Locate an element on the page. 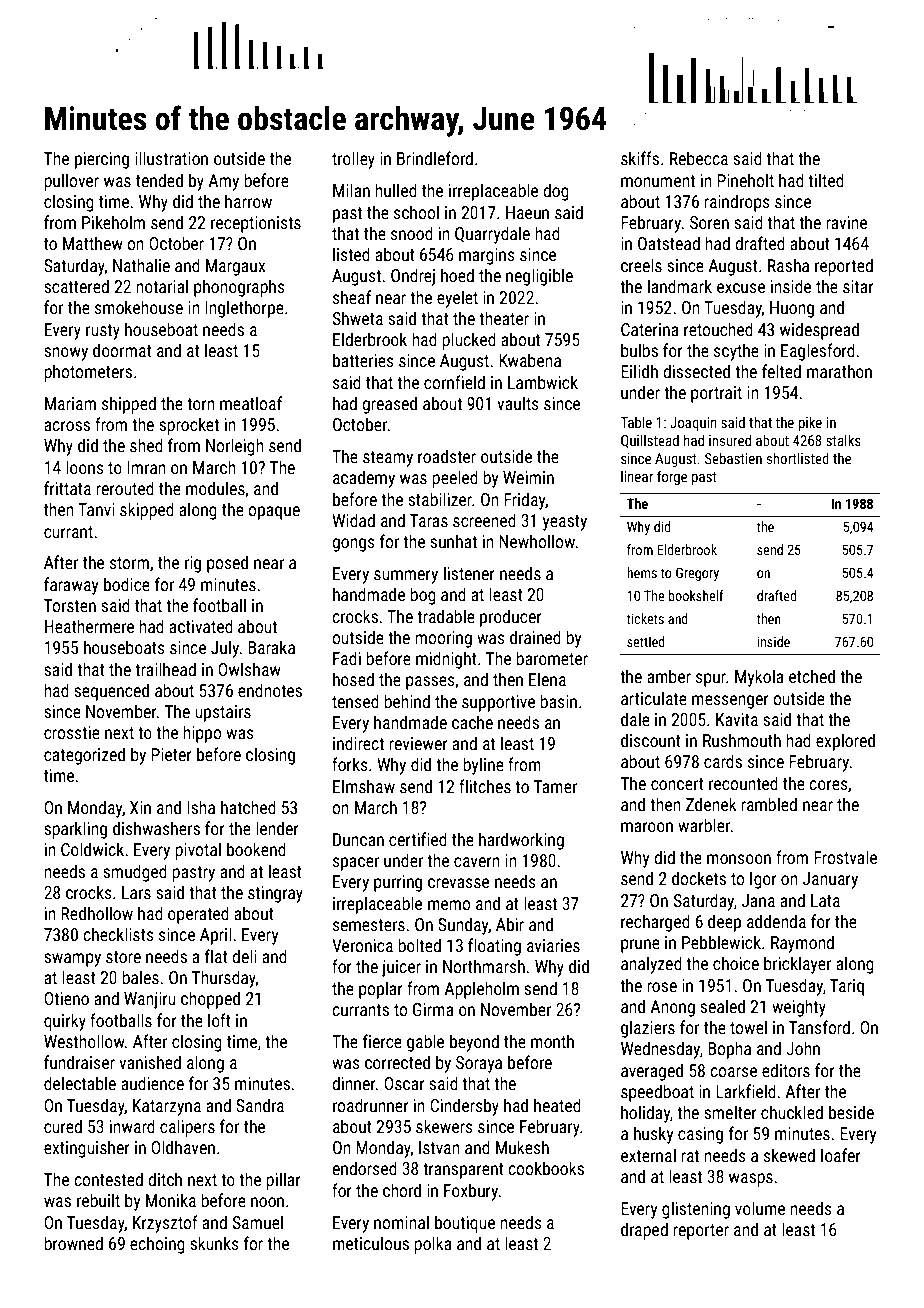 This image has height=1308, width=924. endorsed is located at coordinates (365, 1168).
